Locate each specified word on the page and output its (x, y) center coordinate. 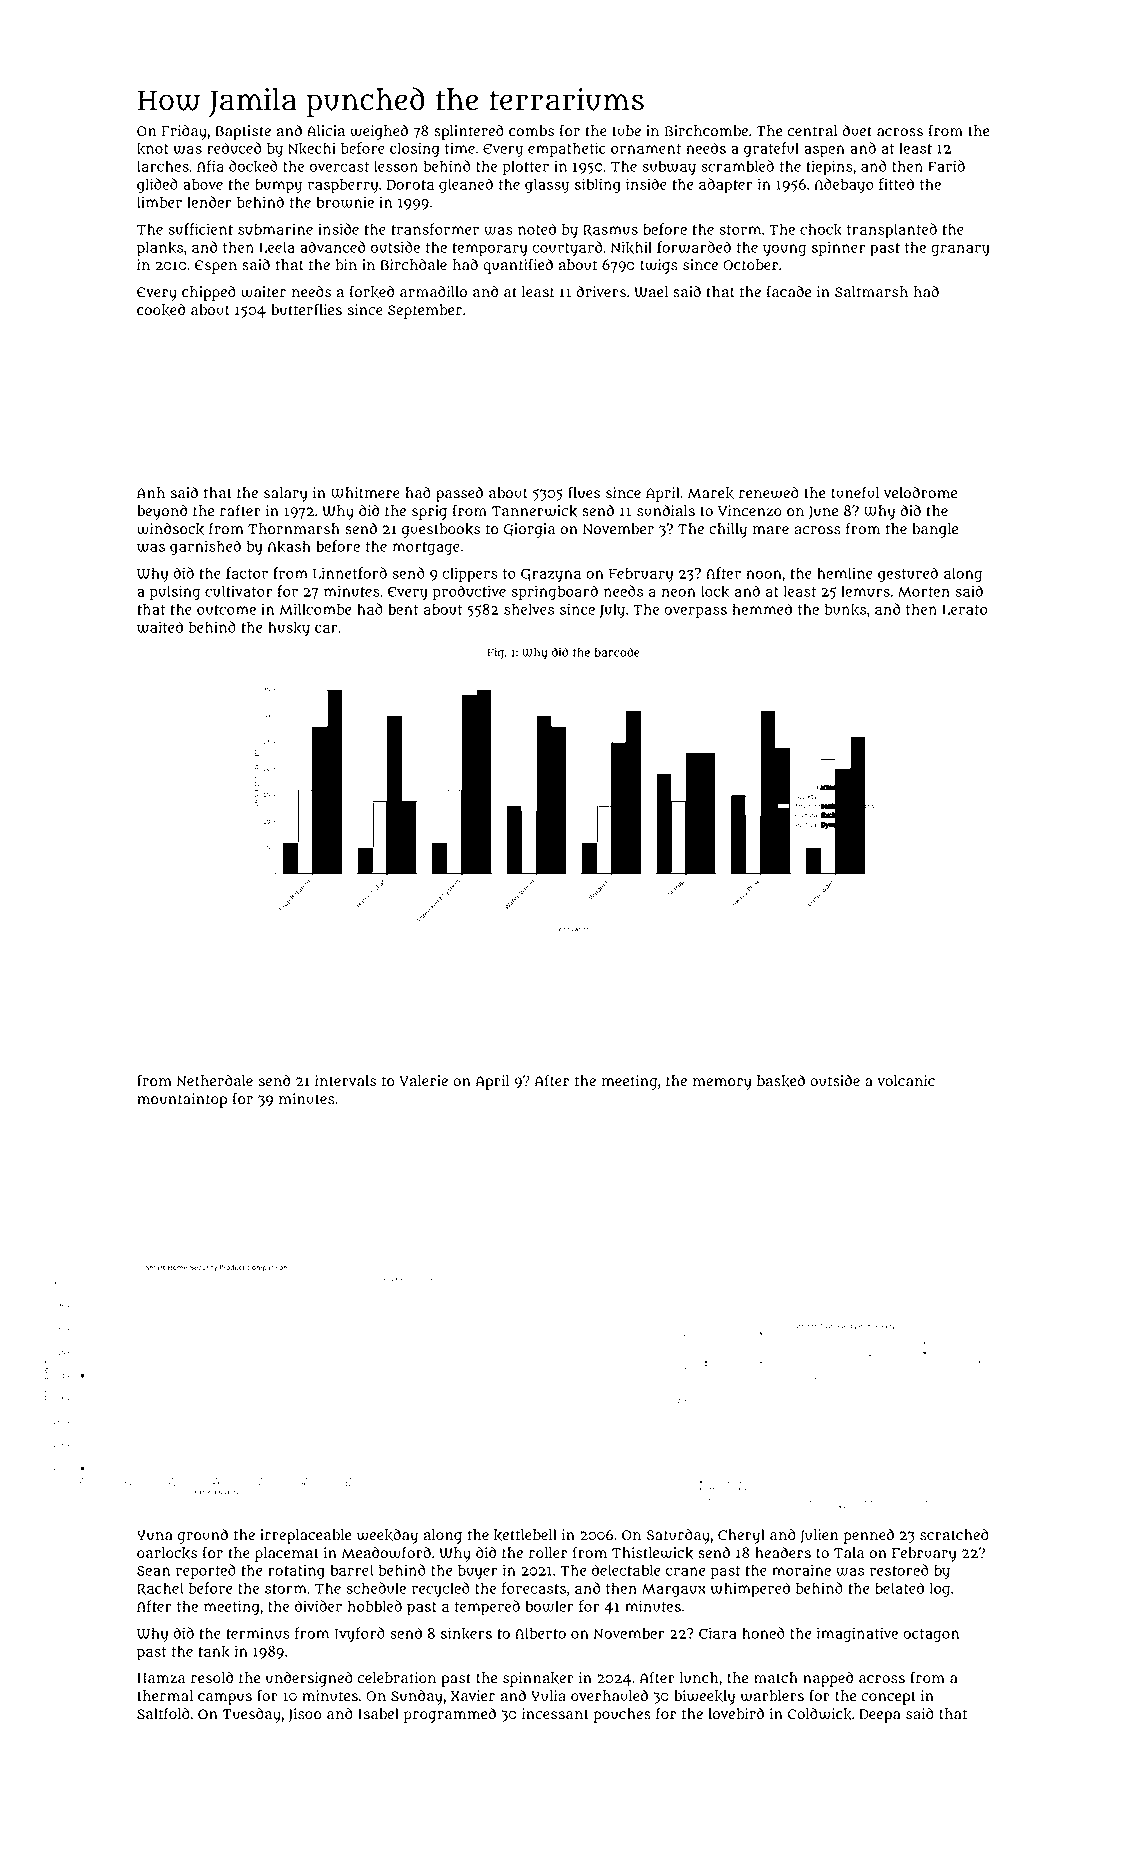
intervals (345, 1081)
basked (781, 1081)
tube (626, 131)
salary (285, 494)
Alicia (326, 131)
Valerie (423, 1081)
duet (857, 131)
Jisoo (304, 1715)
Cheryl (741, 1536)
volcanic (906, 1081)
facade (788, 291)
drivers (601, 292)
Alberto (540, 1633)
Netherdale (214, 1081)
